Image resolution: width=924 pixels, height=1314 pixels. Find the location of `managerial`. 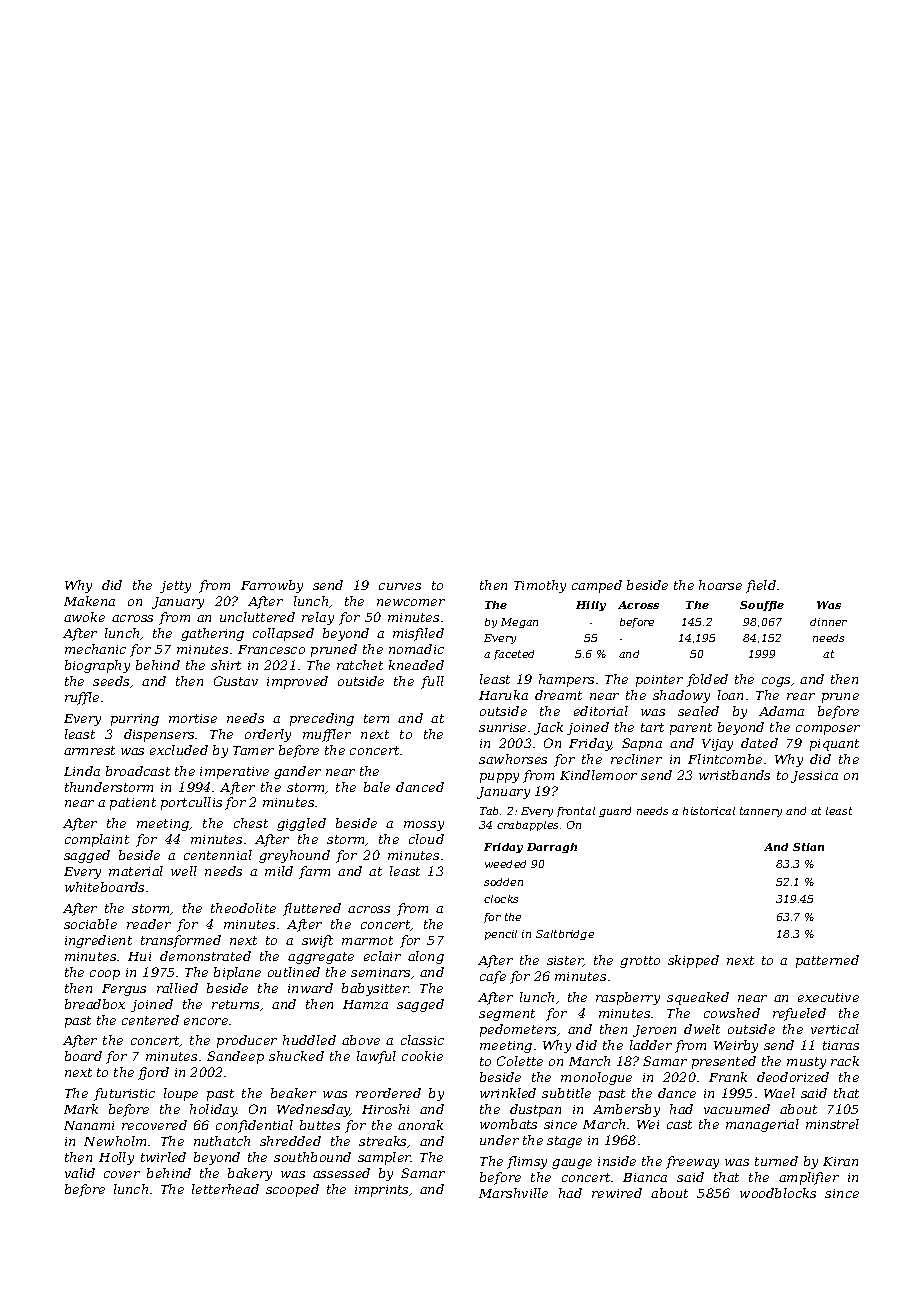

managerial is located at coordinates (762, 1125).
